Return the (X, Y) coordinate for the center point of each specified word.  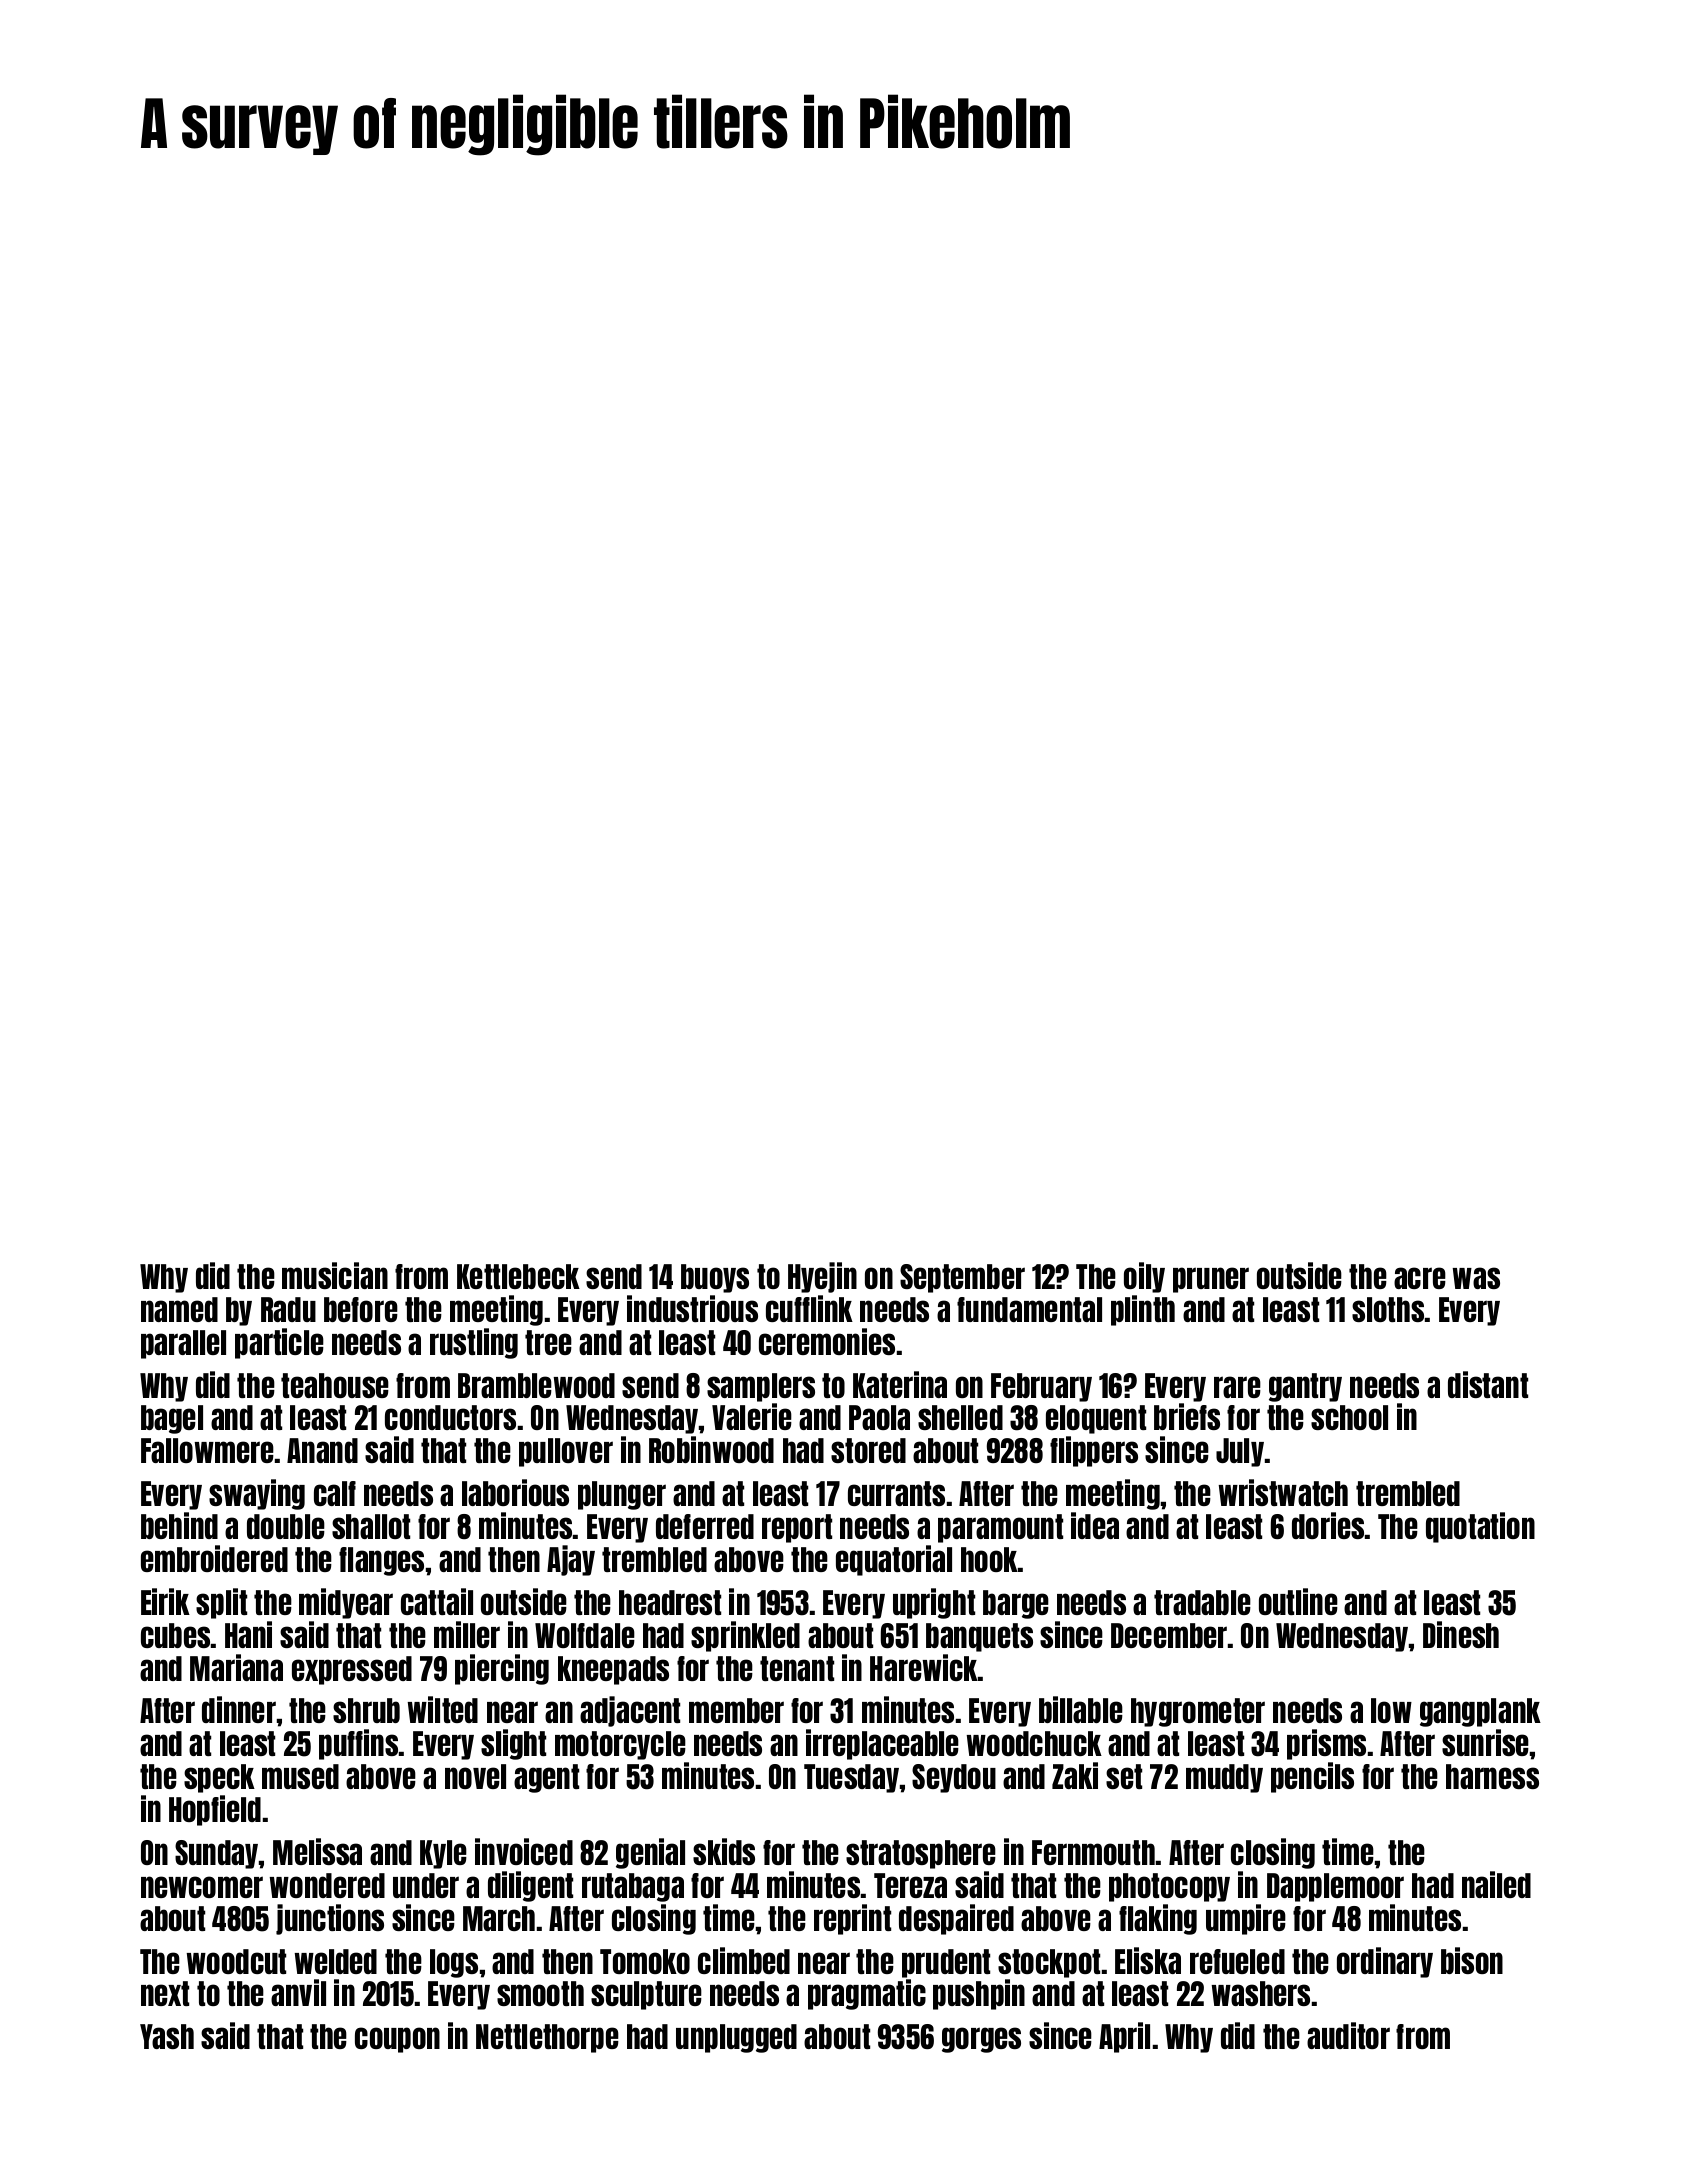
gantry (1305, 1387)
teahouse (335, 1385)
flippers (1094, 1451)
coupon (397, 2040)
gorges (981, 2040)
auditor (1348, 2035)
